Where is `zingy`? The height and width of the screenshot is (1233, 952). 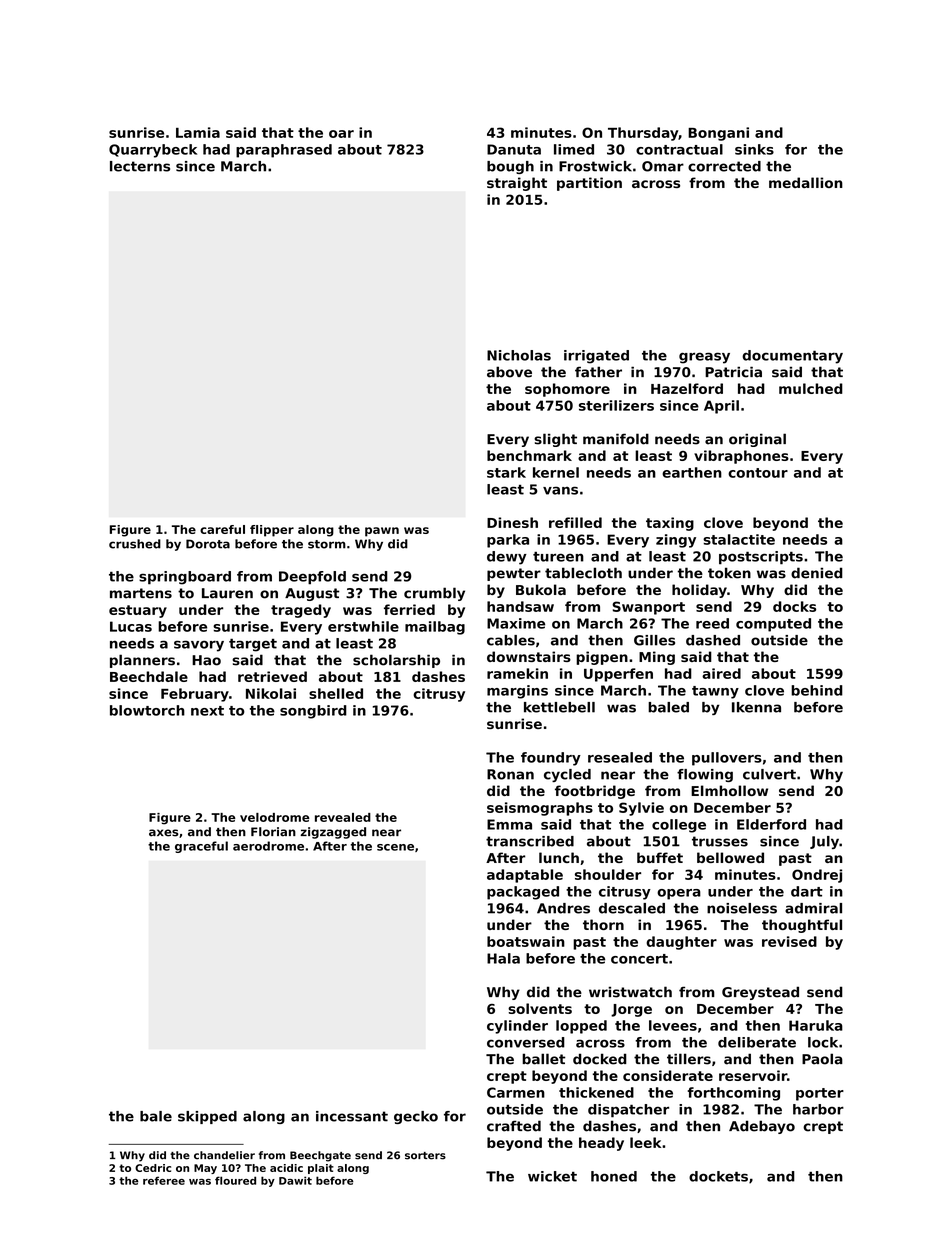 zingy is located at coordinates (676, 541).
